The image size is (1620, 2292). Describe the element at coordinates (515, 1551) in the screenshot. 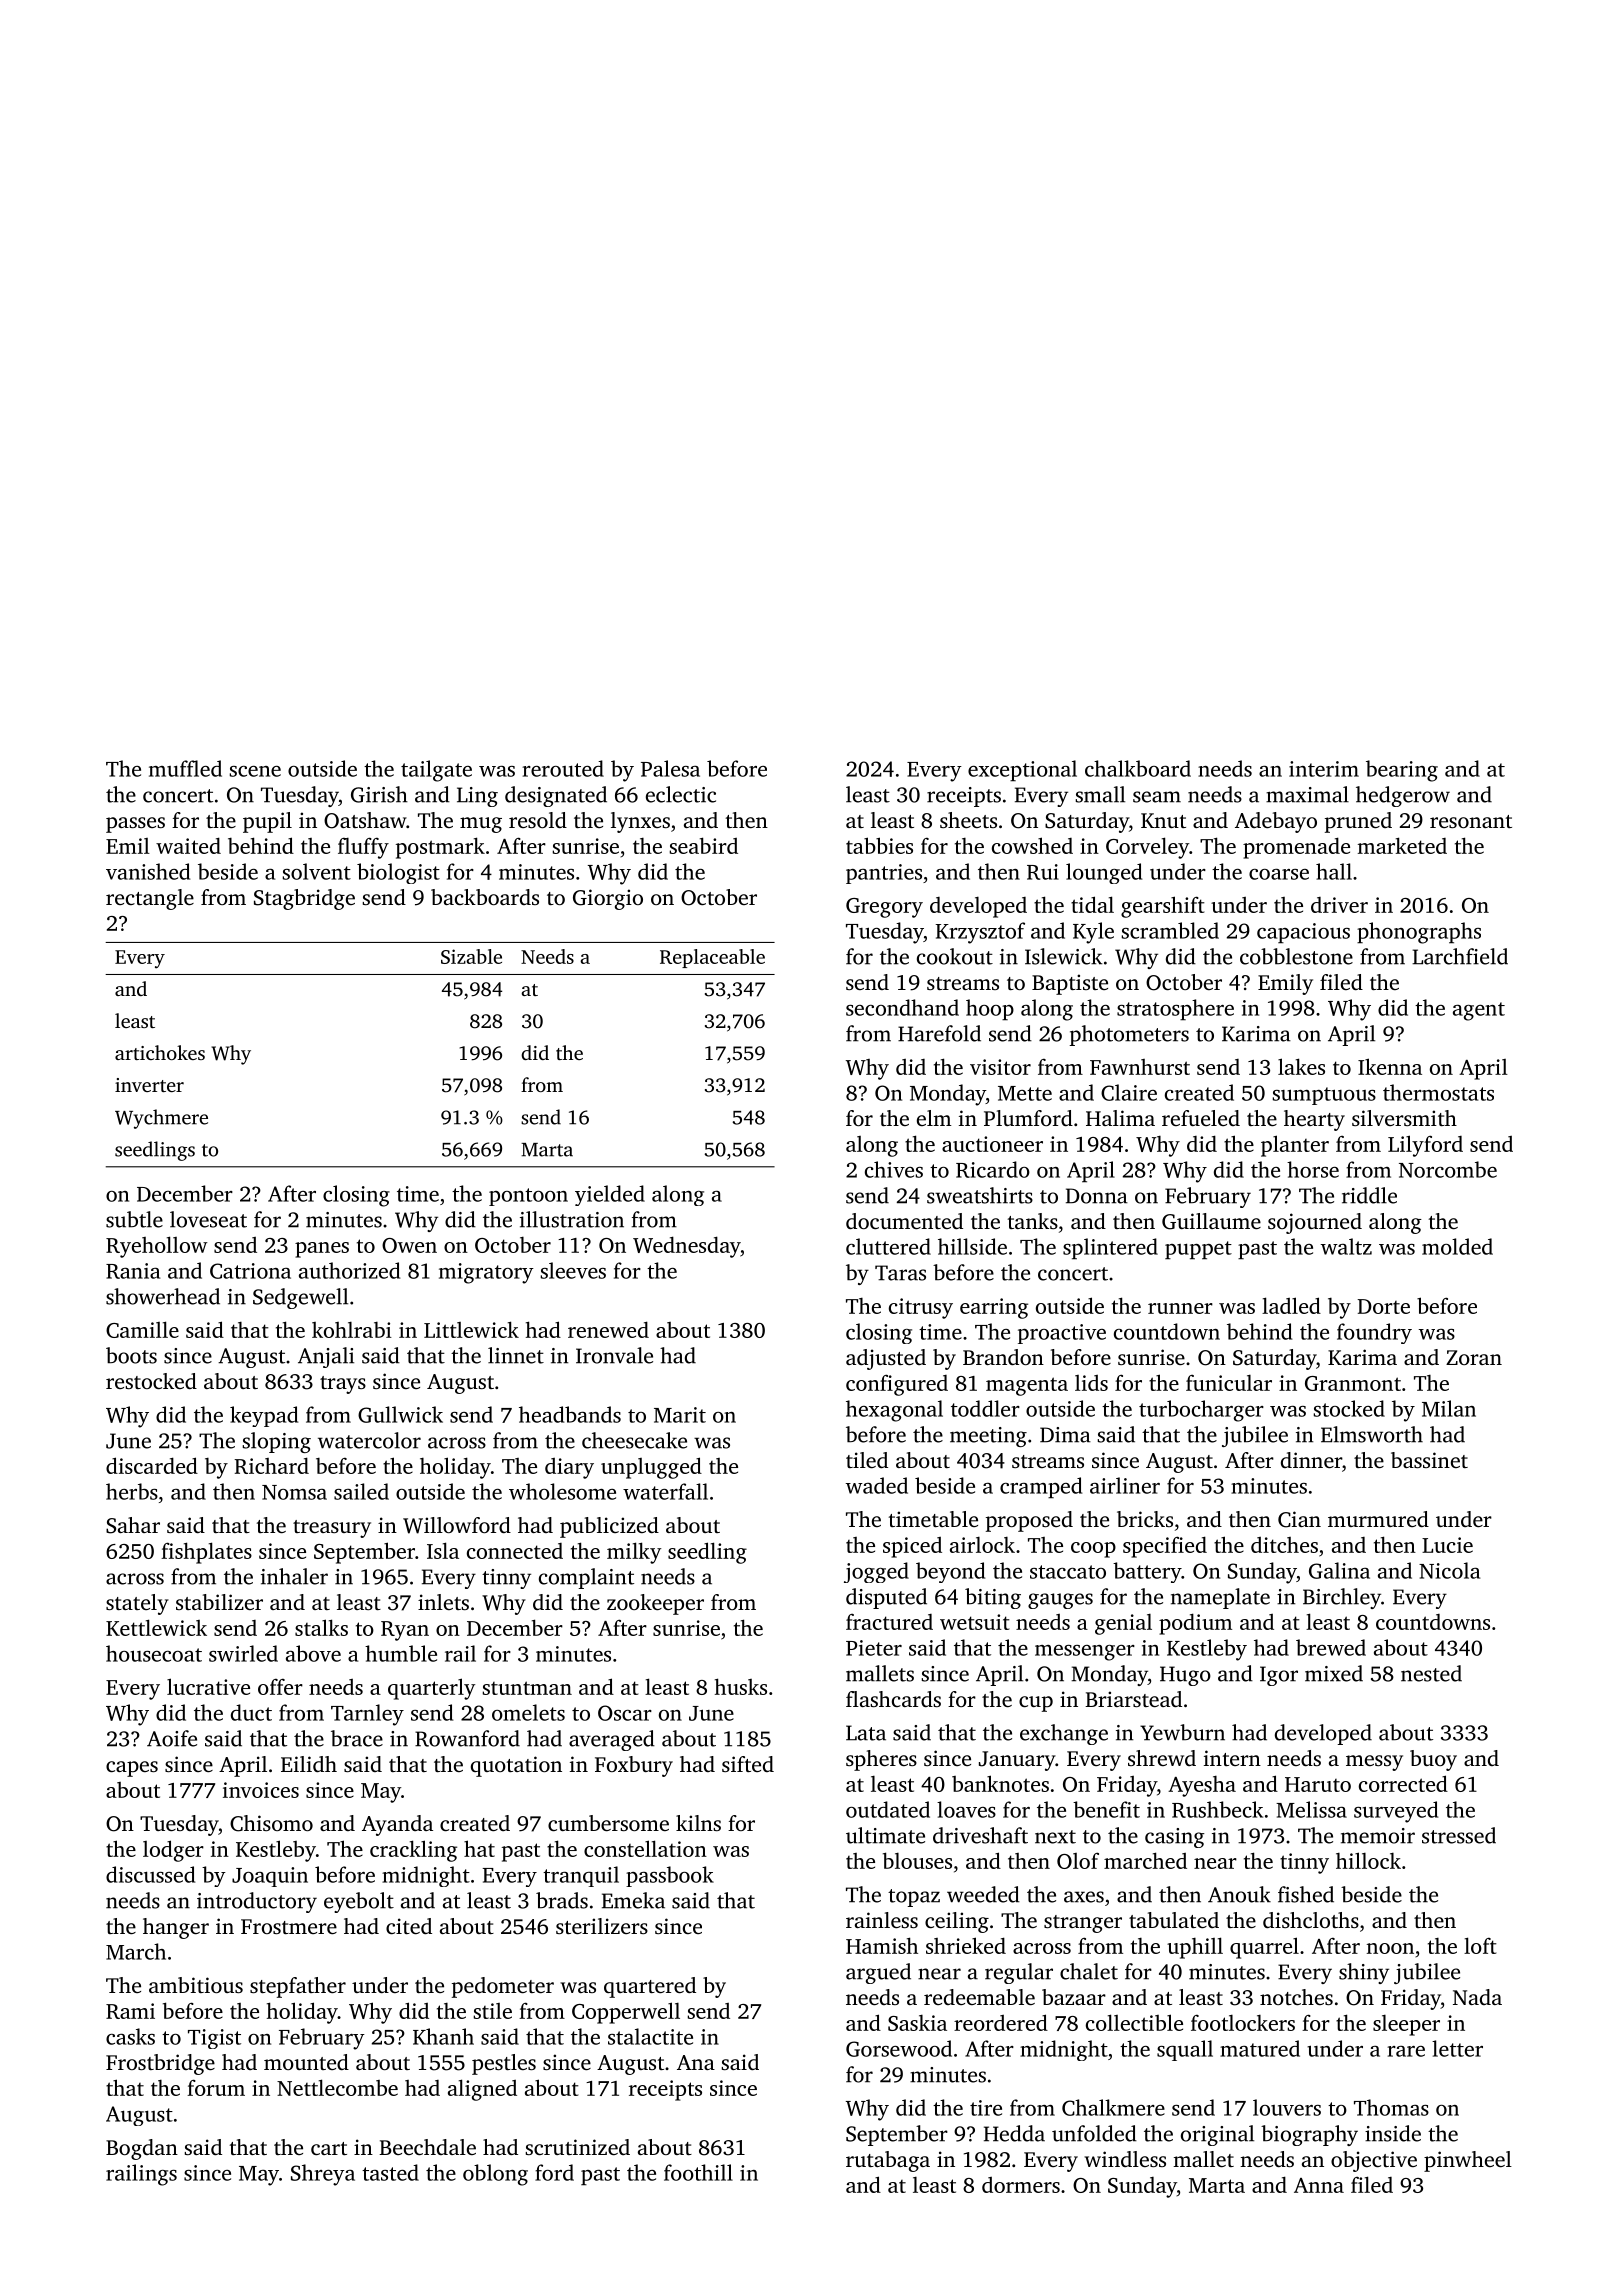

I see `connected` at that location.
